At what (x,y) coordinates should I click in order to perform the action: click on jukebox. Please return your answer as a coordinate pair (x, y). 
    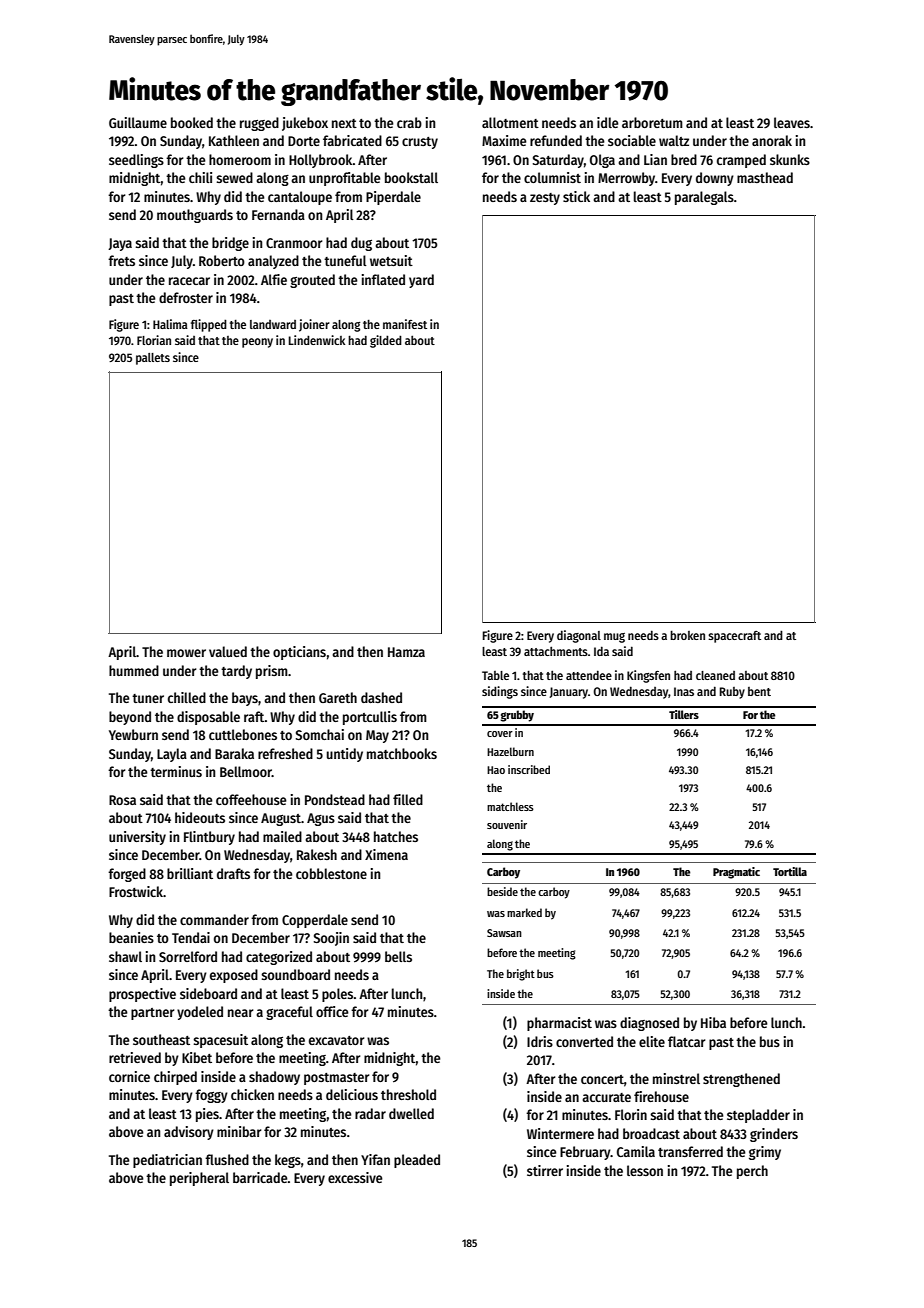
    Looking at the image, I should click on (305, 124).
